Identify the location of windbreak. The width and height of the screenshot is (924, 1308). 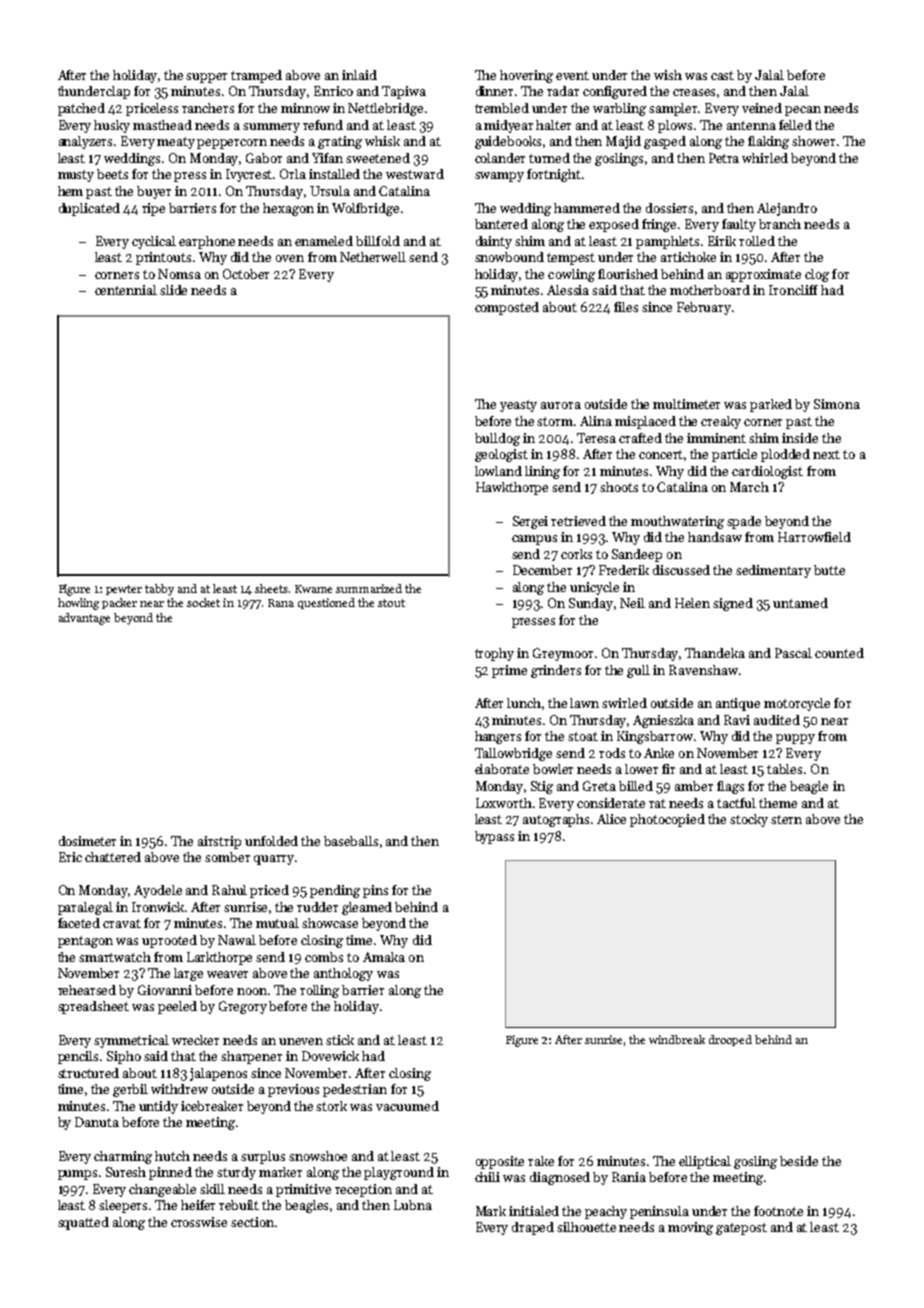
(677, 1039).
